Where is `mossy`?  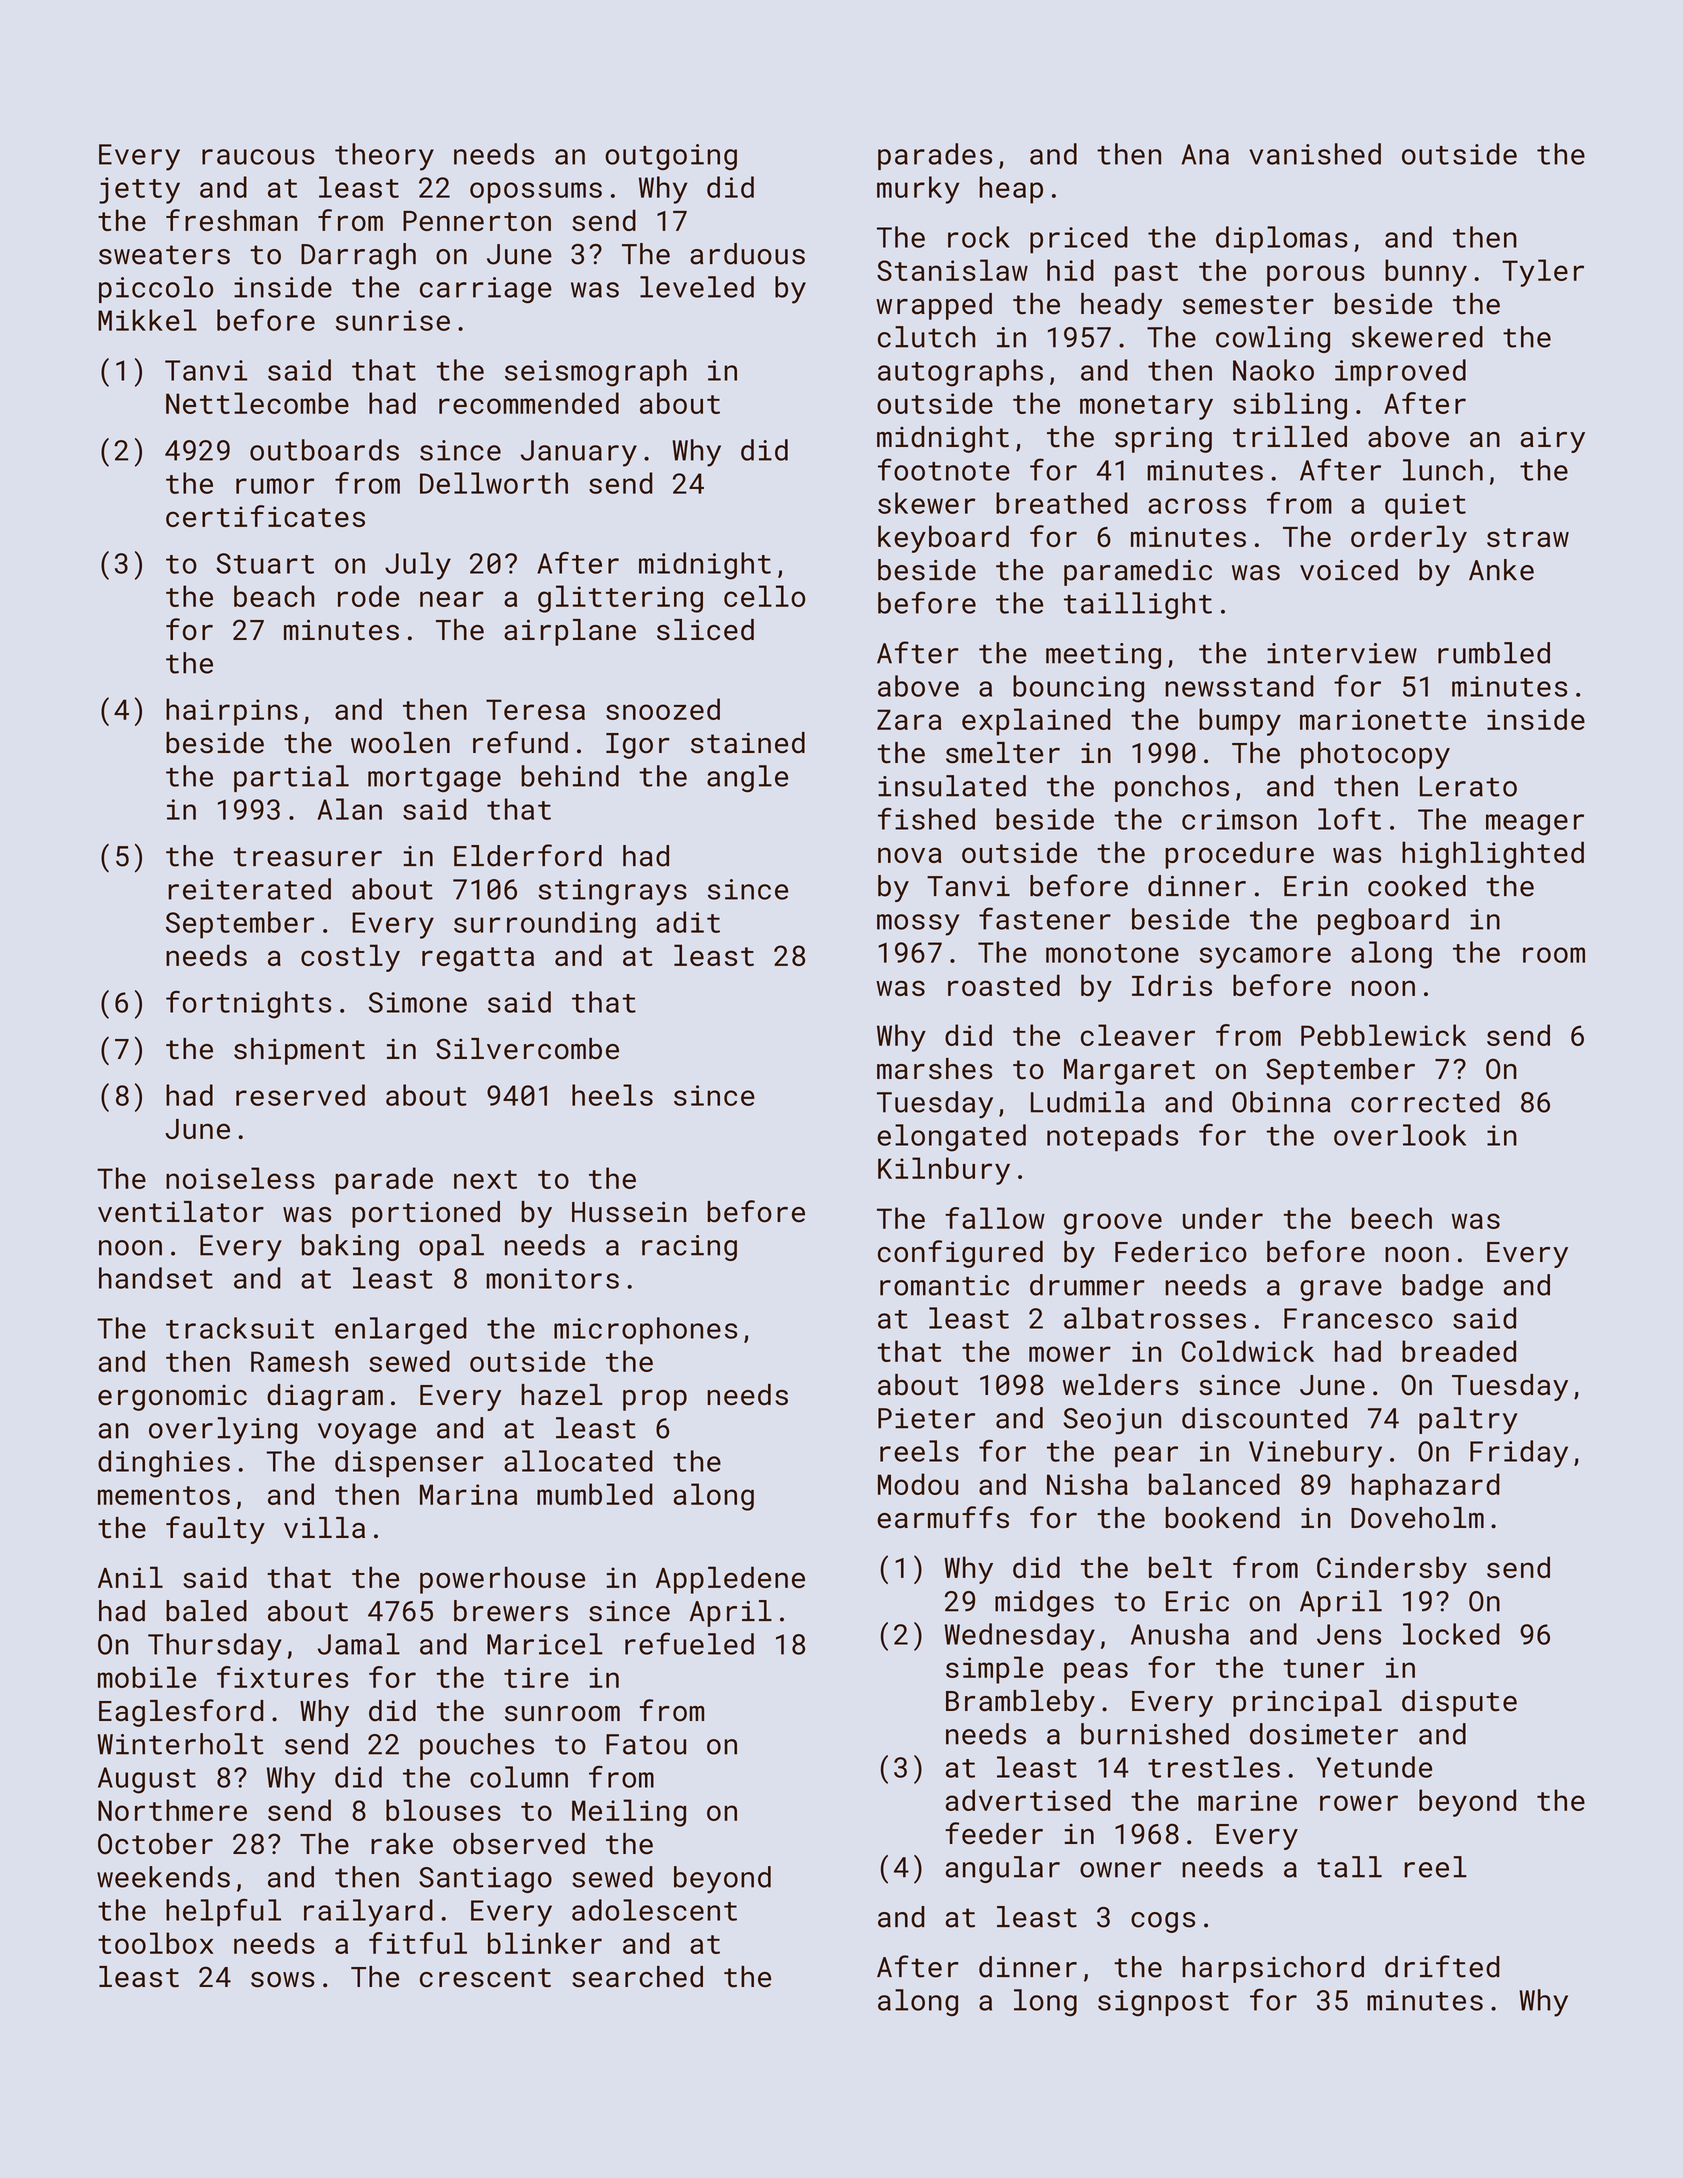 mossy is located at coordinates (918, 925).
